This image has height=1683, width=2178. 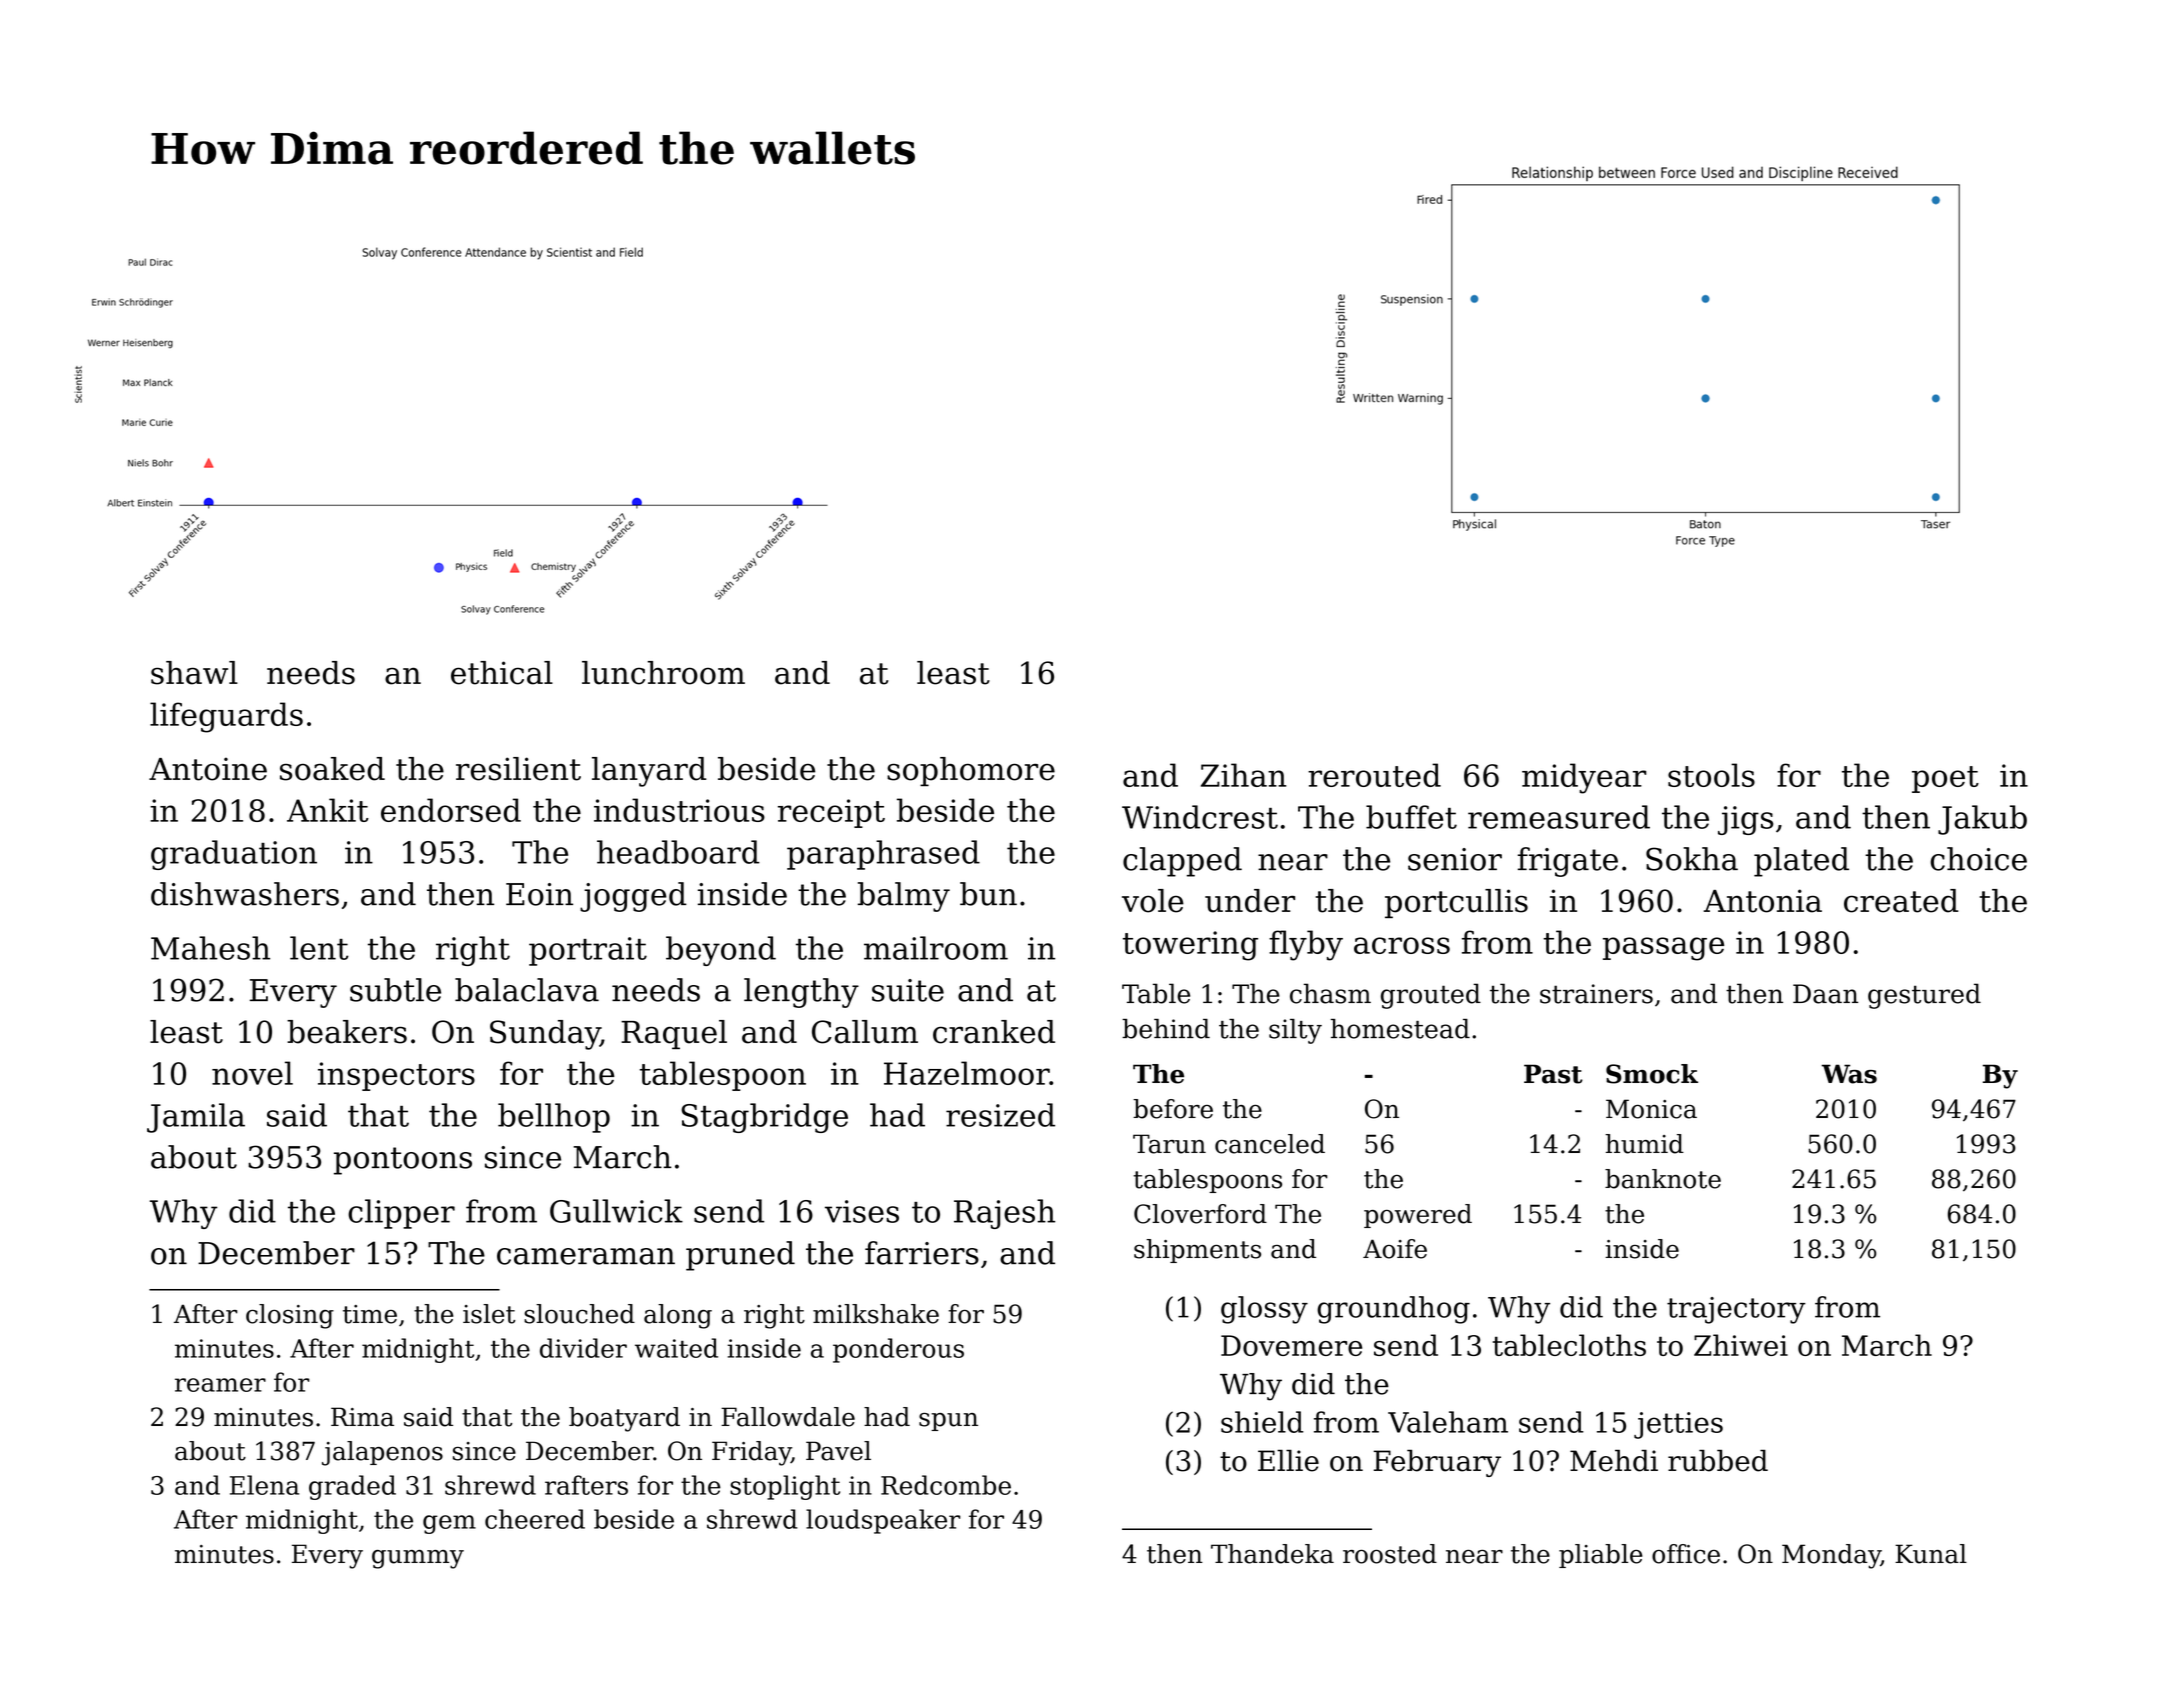 I want to click on Cloverford, so click(x=1200, y=1214).
